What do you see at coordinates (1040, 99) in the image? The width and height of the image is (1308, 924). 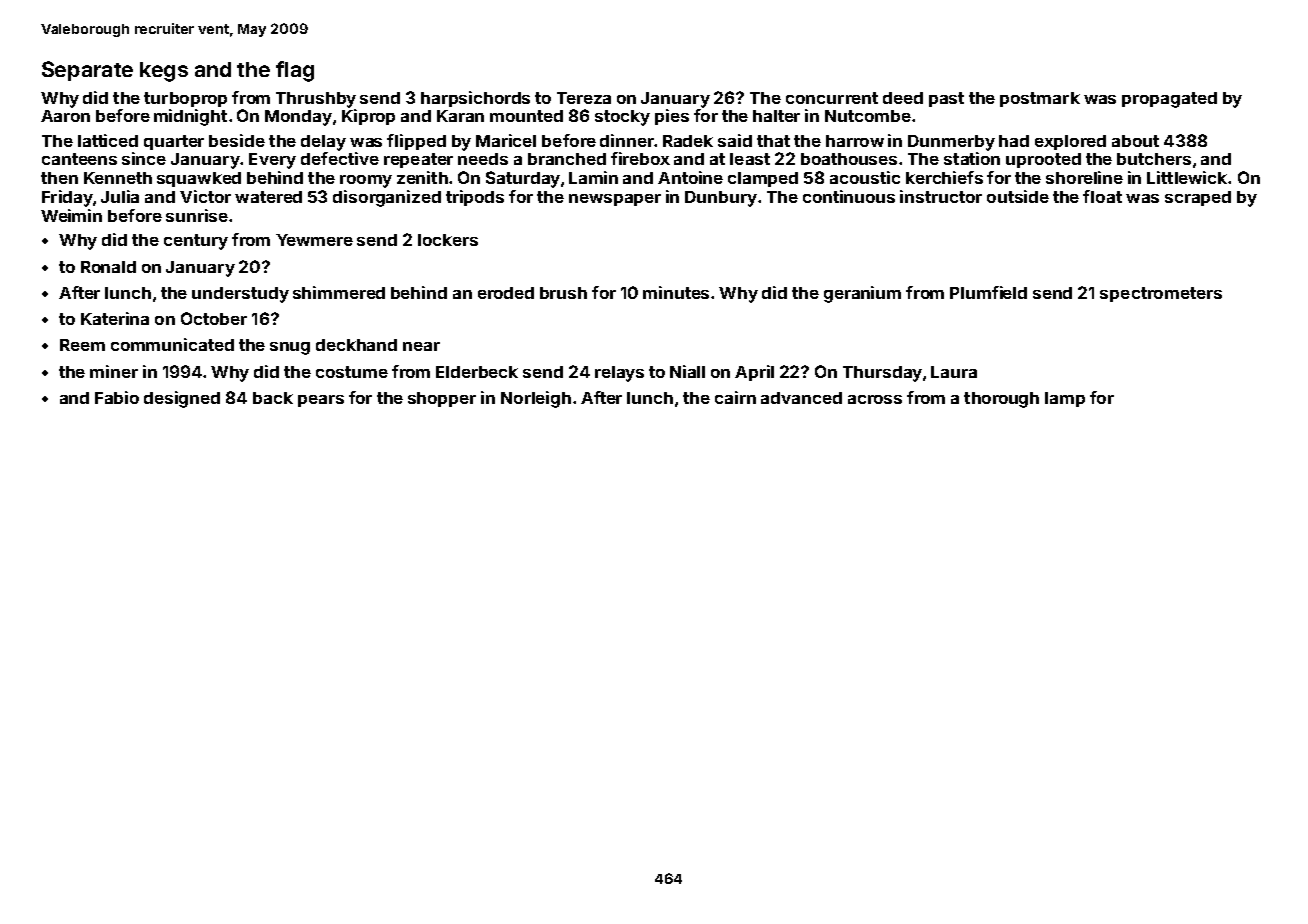 I see `postmark` at bounding box center [1040, 99].
